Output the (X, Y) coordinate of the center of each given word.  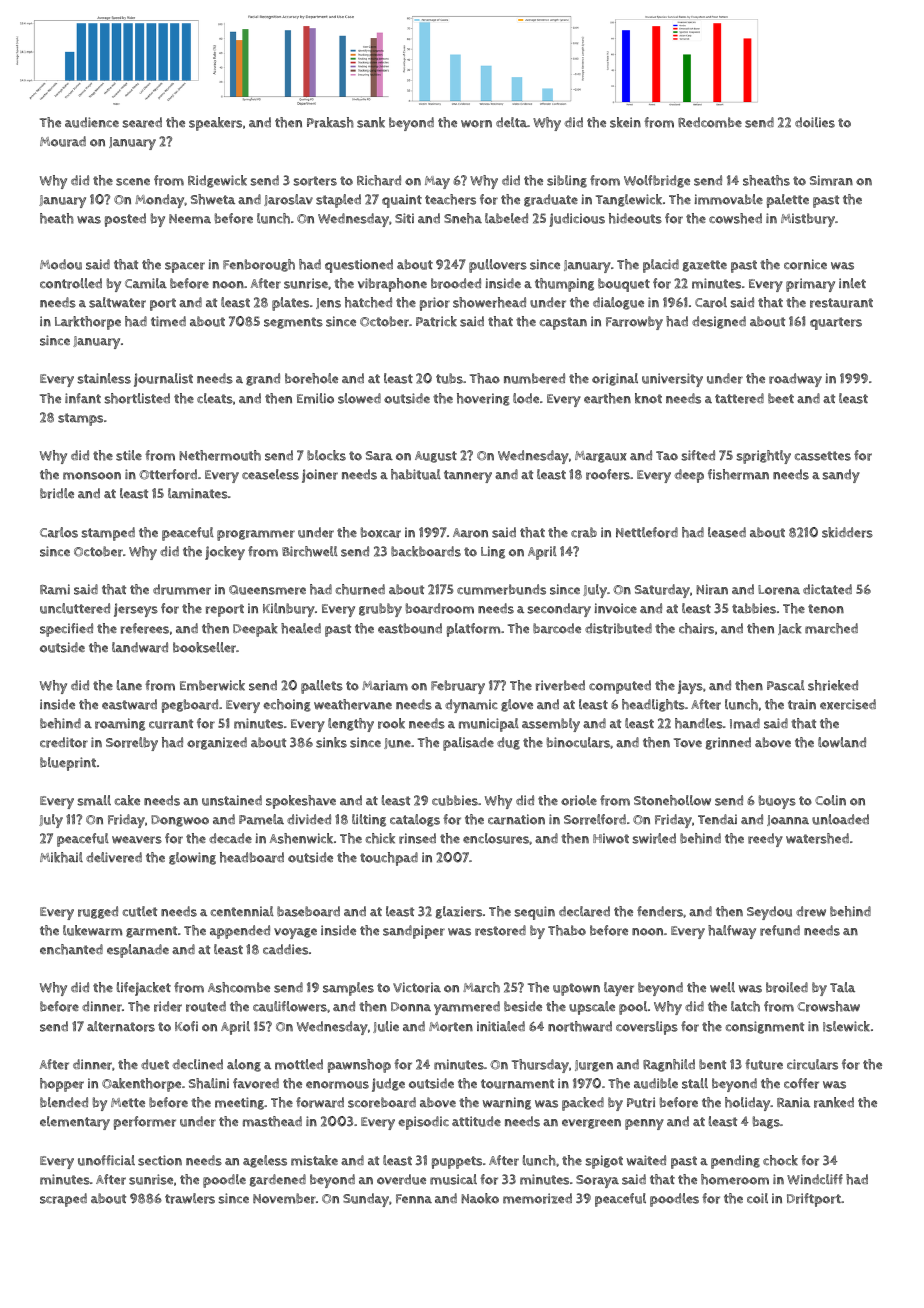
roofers (608, 474)
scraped (63, 1200)
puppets (457, 1162)
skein (625, 122)
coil (757, 1198)
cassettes (823, 456)
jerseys (136, 610)
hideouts (635, 218)
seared (142, 122)
